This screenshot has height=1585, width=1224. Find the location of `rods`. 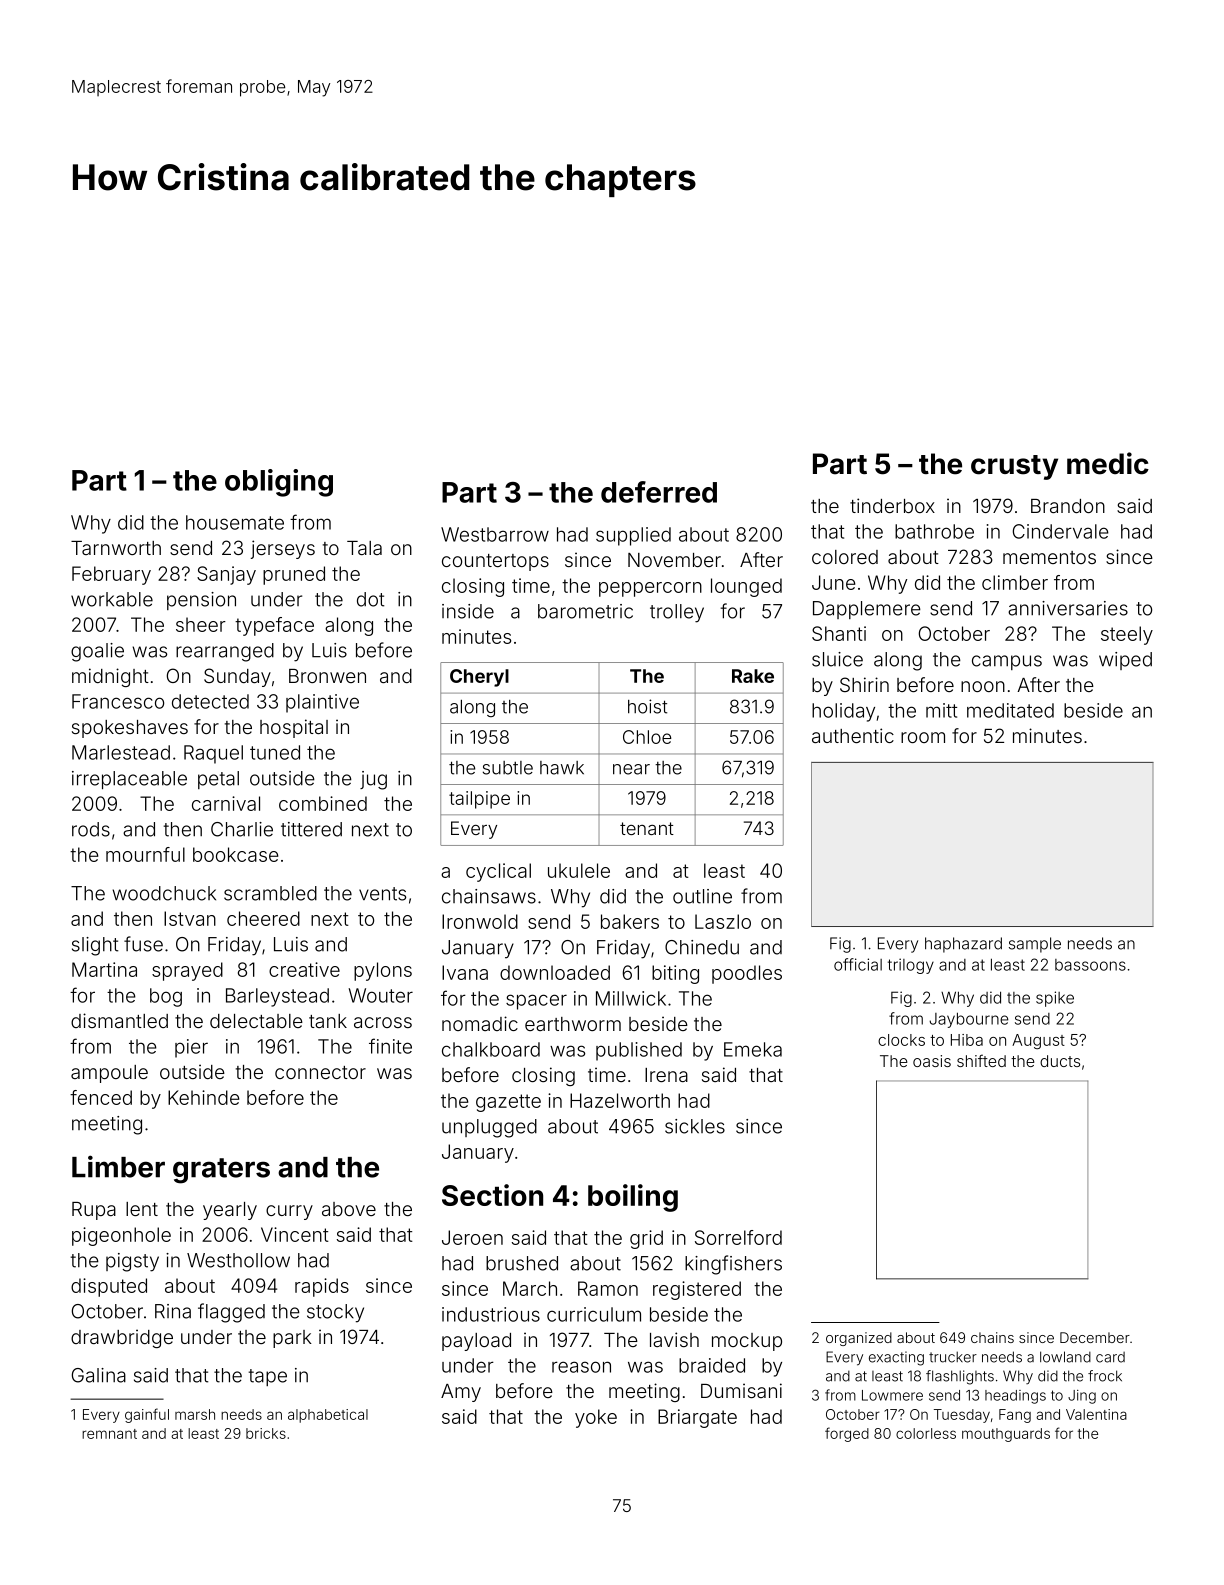

rods is located at coordinates (91, 829).
